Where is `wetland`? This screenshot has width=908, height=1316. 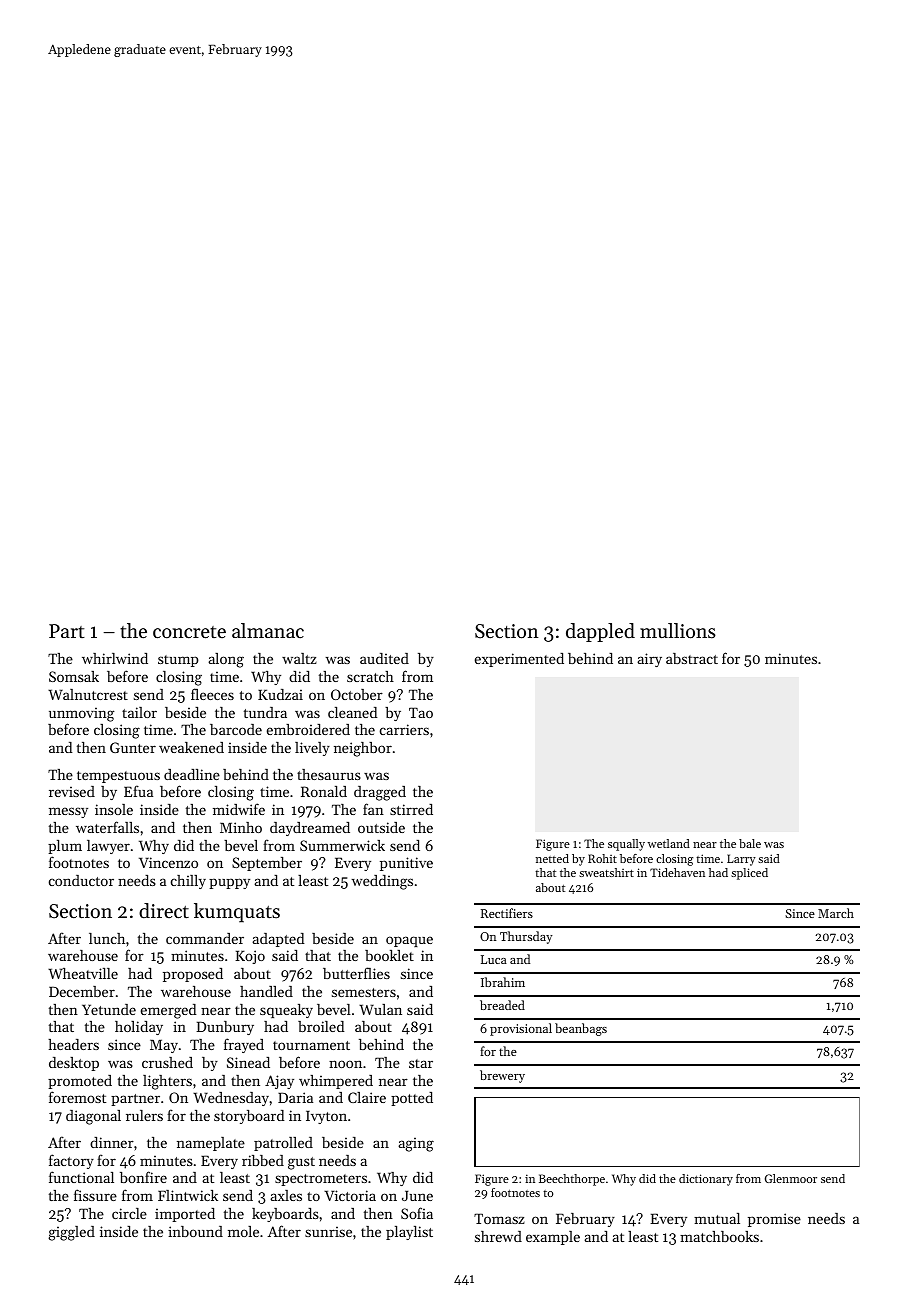
wetland is located at coordinates (669, 843).
